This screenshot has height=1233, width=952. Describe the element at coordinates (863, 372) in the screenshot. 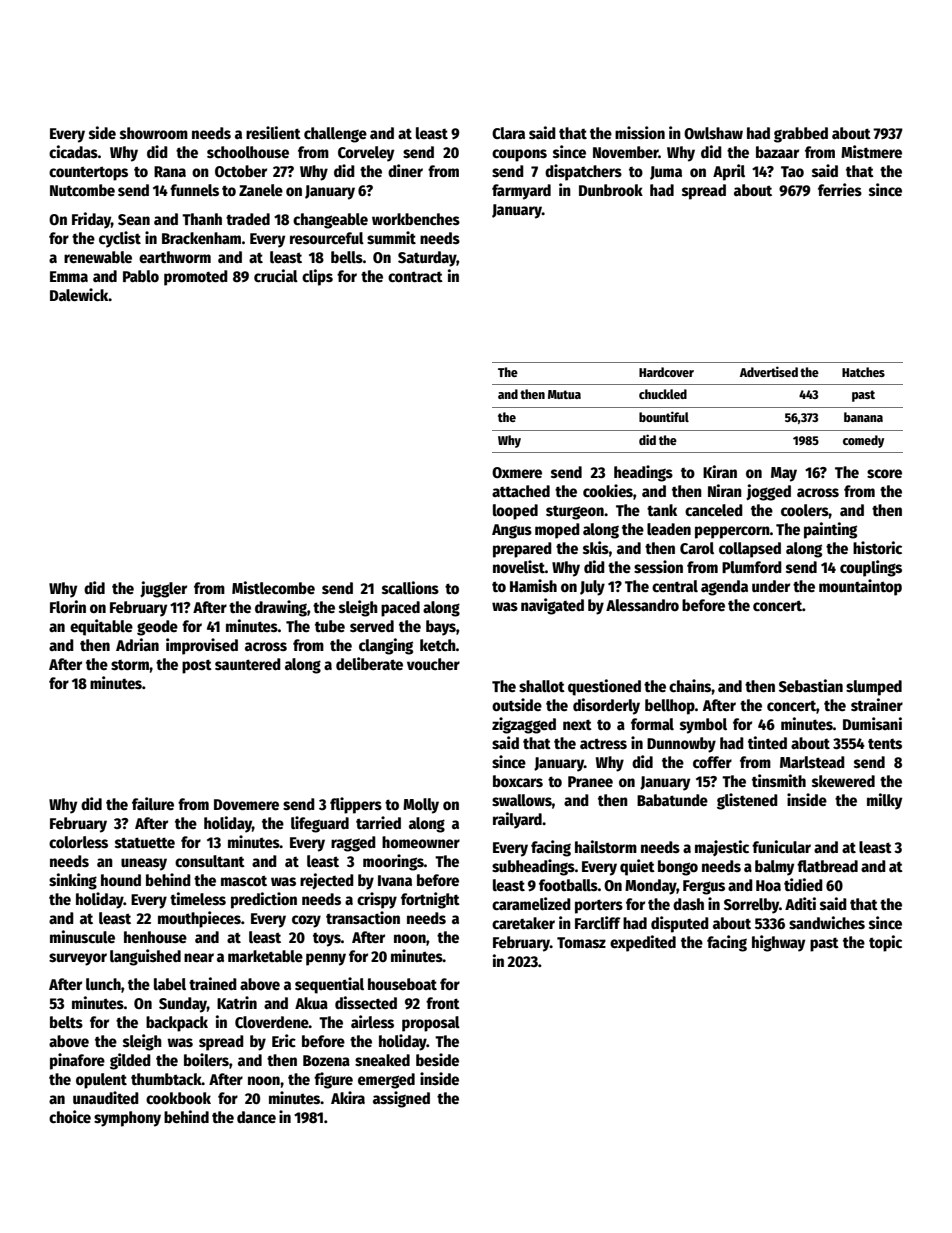

I see `Hatches` at that location.
